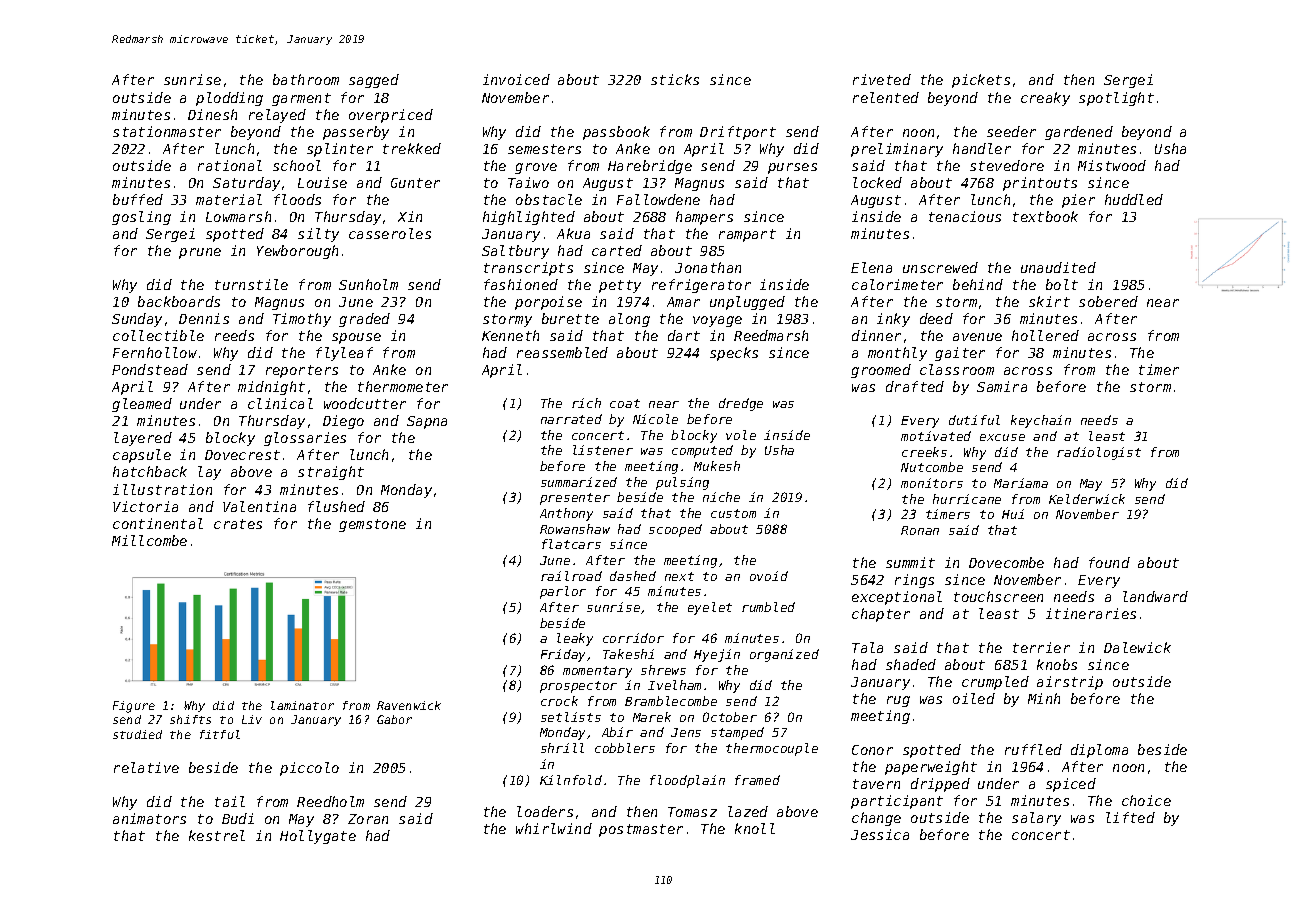  I want to click on invoiced, so click(516, 79).
